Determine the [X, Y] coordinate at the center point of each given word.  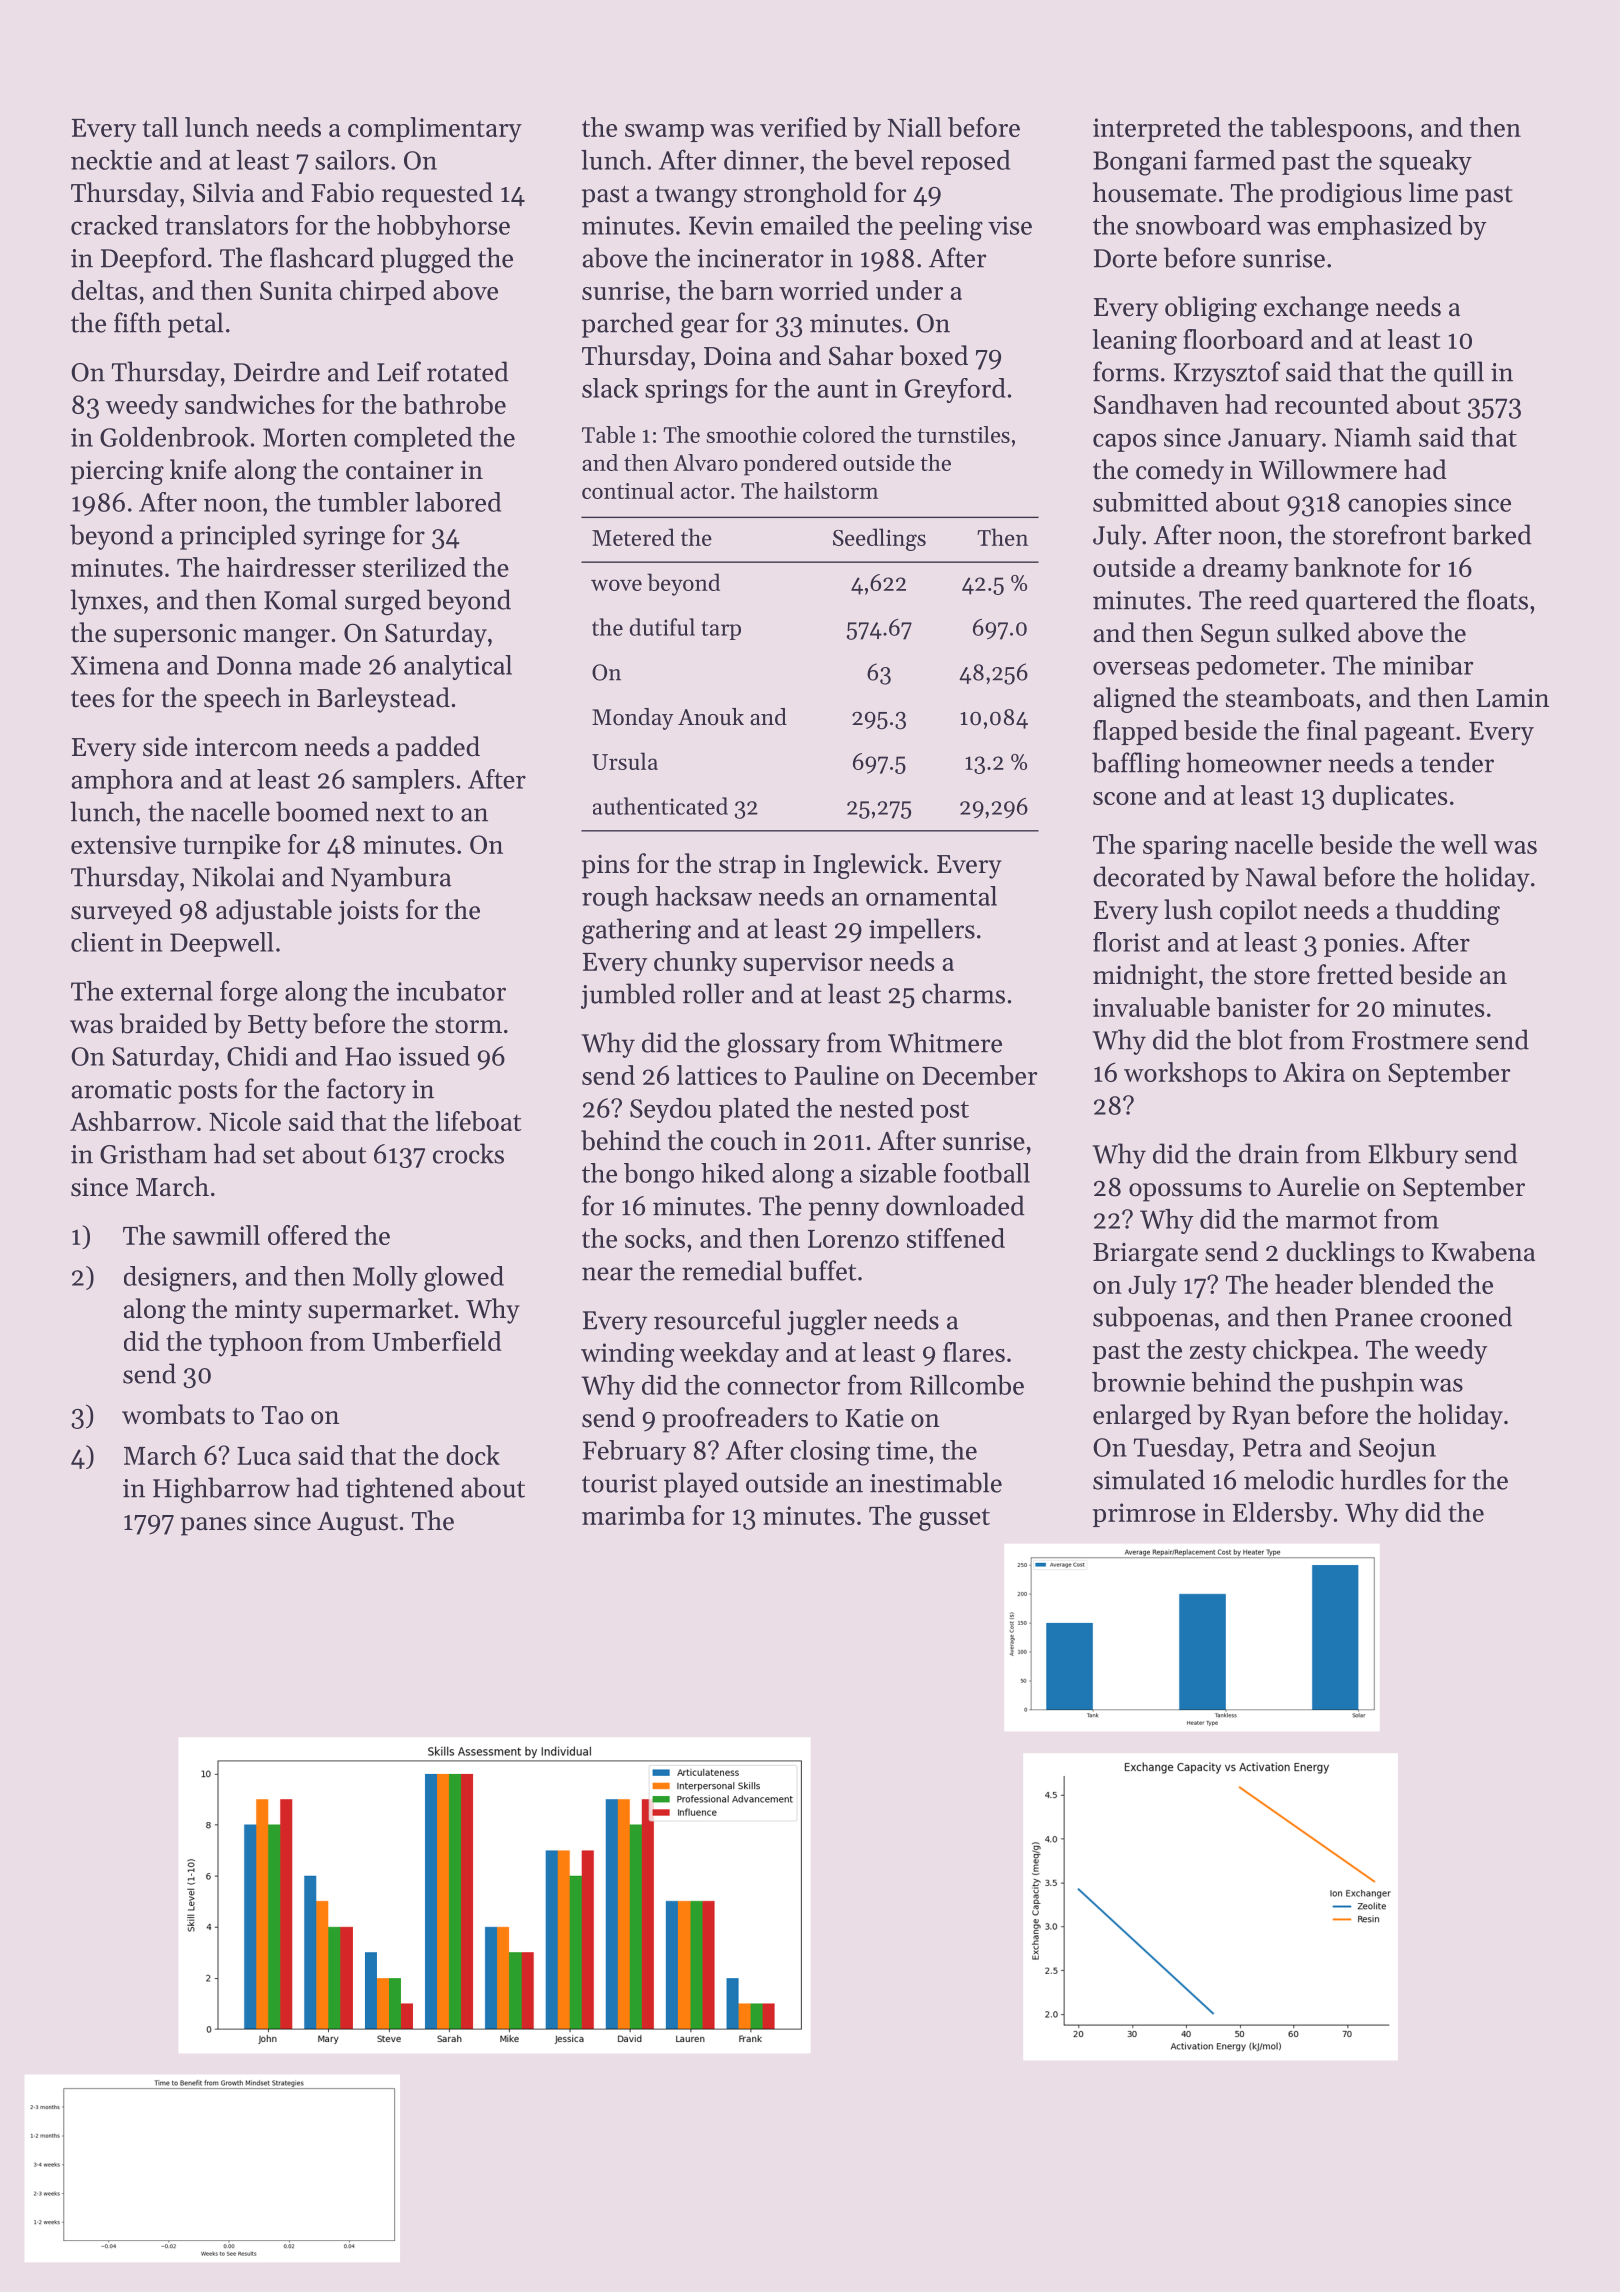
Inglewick [868, 866]
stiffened [956, 1238]
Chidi [257, 1056]
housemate [1155, 192]
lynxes [106, 602]
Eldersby [1282, 1515]
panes [213, 1526]
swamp [664, 133]
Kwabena [1483, 1251]
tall [160, 127]
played [701, 1485]
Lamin [1512, 697]
